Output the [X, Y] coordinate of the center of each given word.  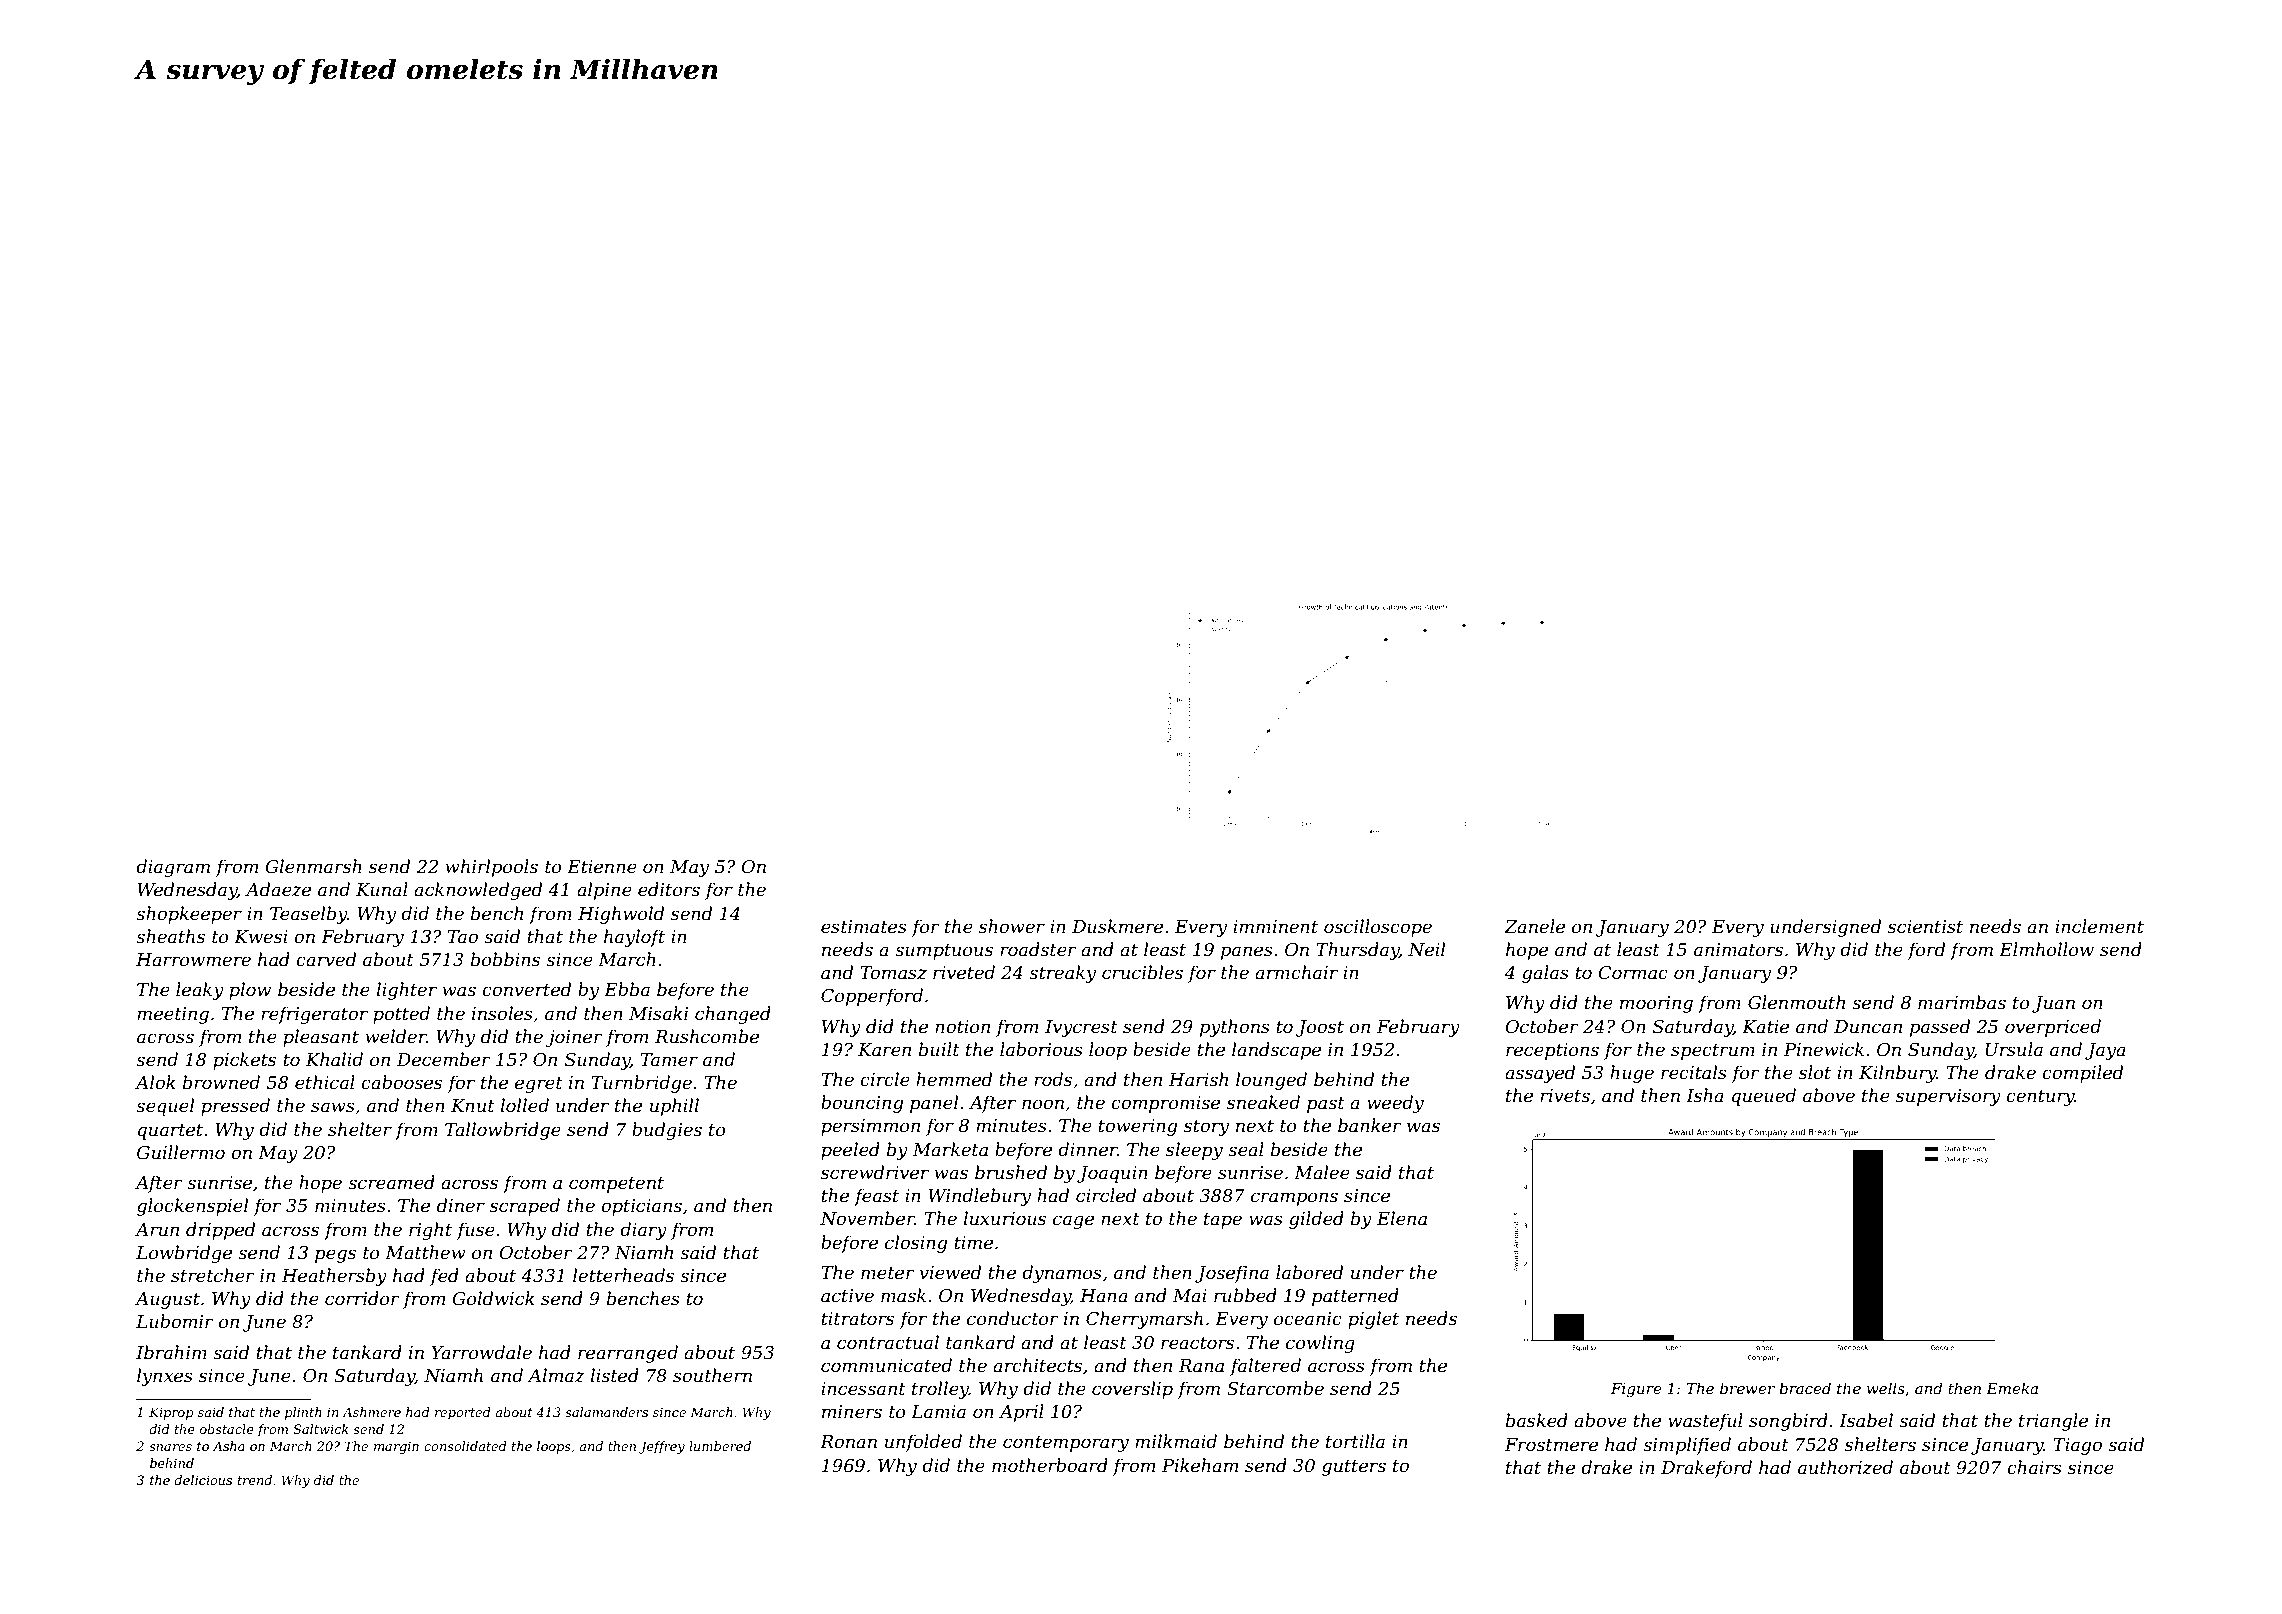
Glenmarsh [314, 866]
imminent [1275, 927]
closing [916, 1244]
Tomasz [893, 973]
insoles [502, 1013]
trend [255, 1480]
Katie [1765, 1027]
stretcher [213, 1275]
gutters [1354, 1468]
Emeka [2012, 1388]
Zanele [1534, 926]
